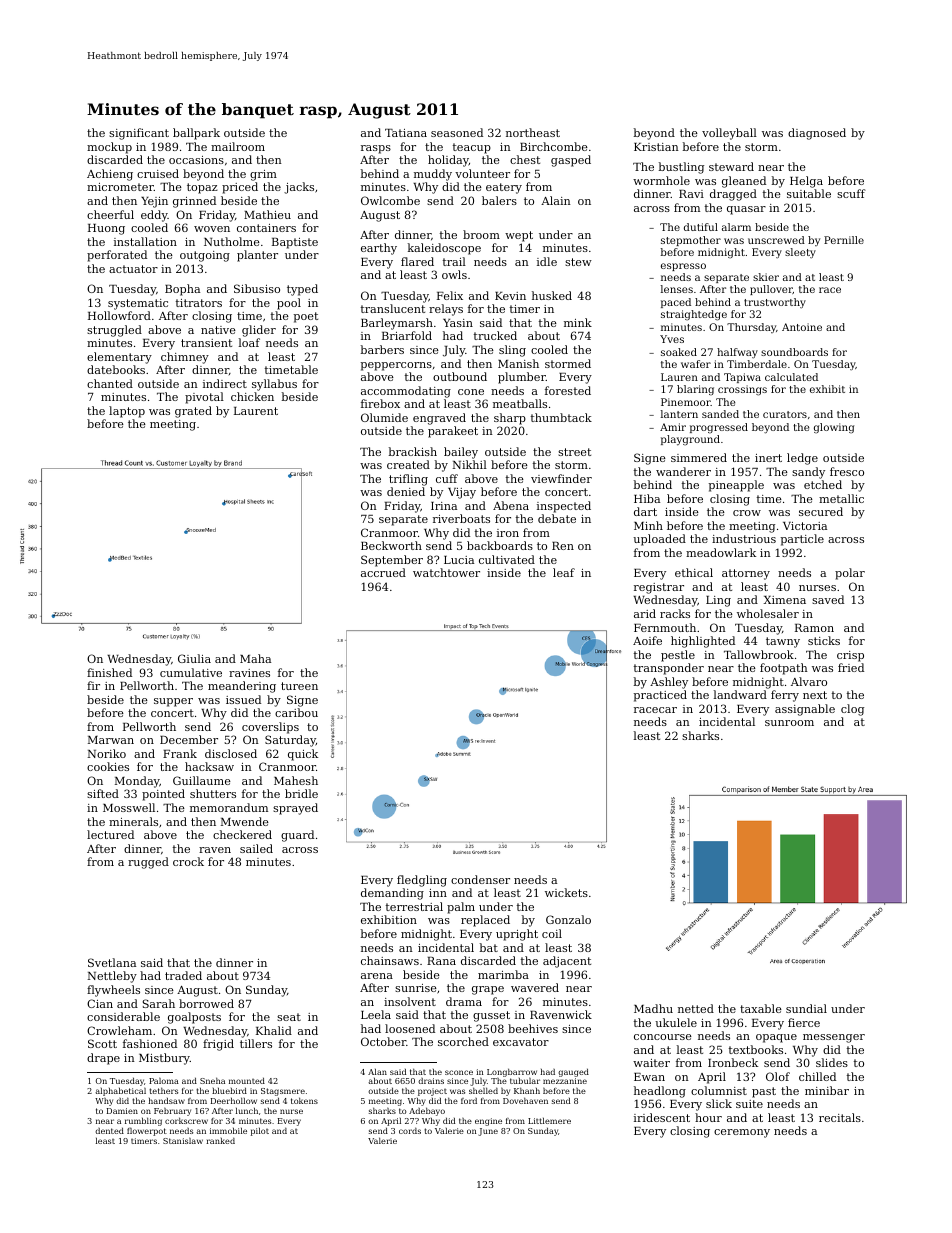 This screenshot has height=1233, width=952. What do you see at coordinates (729, 134) in the screenshot?
I see `volleyball` at bounding box center [729, 134].
